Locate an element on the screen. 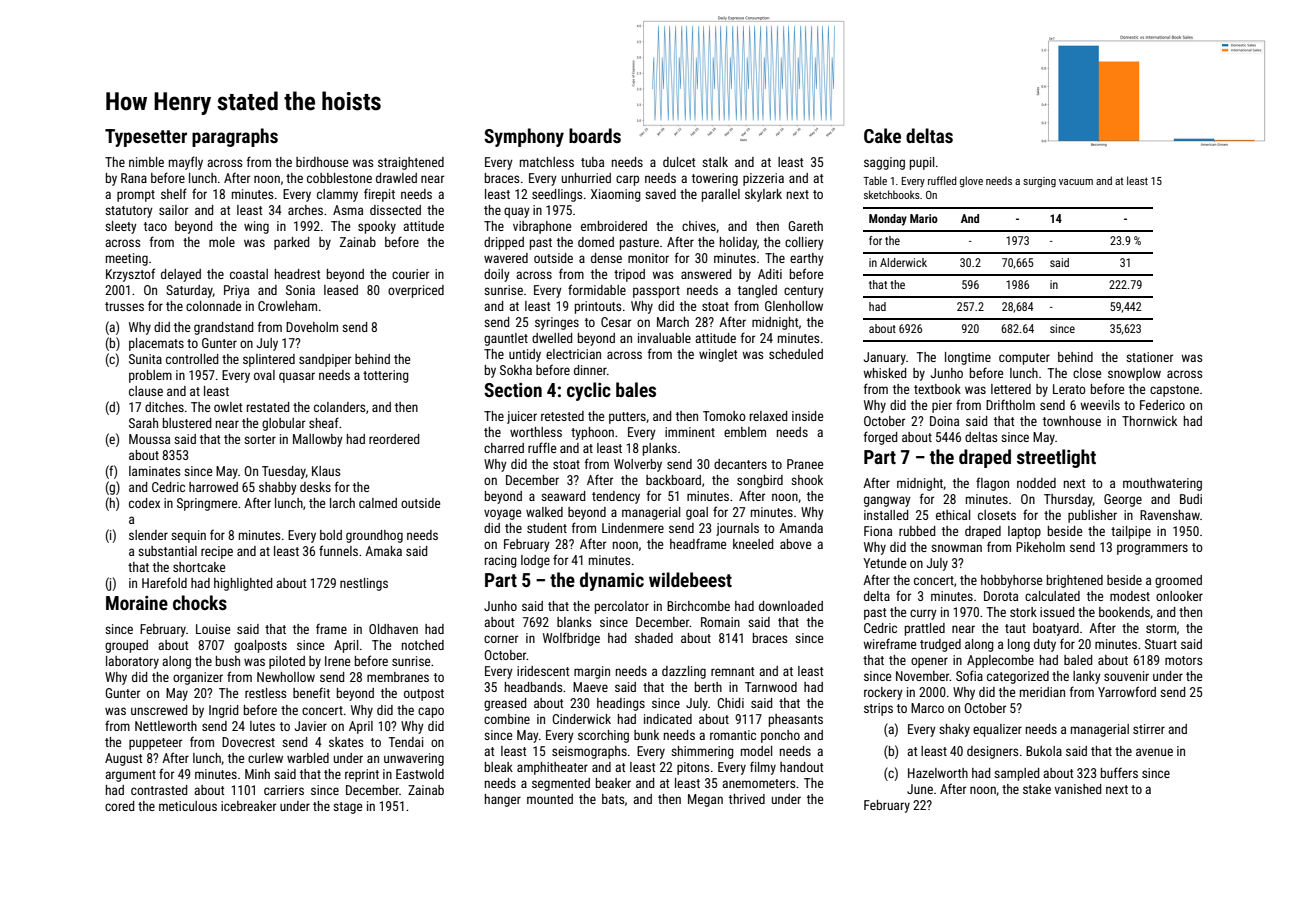  syringes is located at coordinates (557, 323).
